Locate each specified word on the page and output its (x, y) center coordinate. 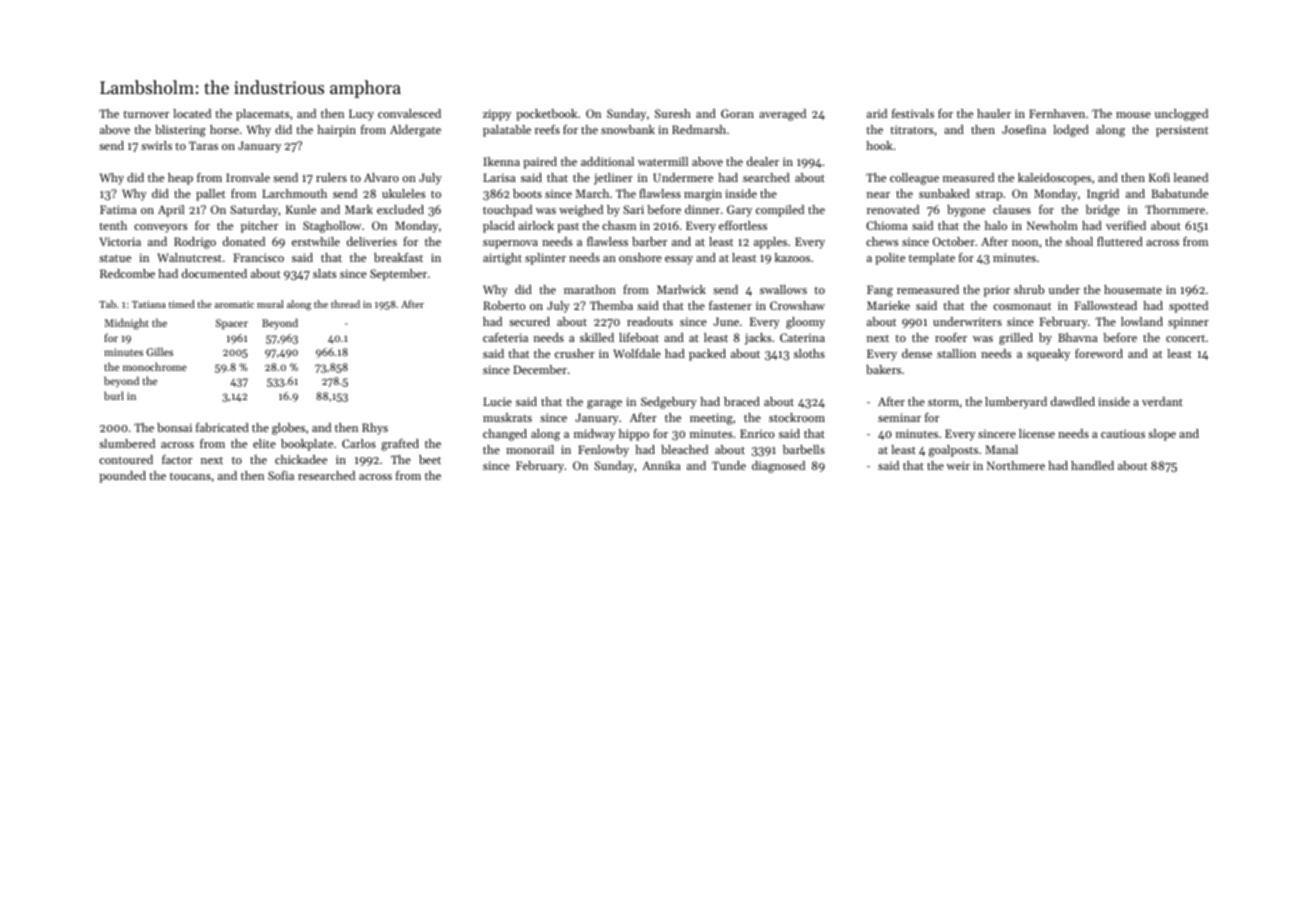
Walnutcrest (189, 257)
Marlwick (681, 289)
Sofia (281, 475)
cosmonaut (1022, 306)
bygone (966, 211)
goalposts (953, 451)
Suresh (673, 113)
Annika (661, 465)
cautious (1123, 433)
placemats (262, 115)
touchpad (507, 211)
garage (604, 404)
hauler (994, 113)
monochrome (155, 366)
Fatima (118, 209)
